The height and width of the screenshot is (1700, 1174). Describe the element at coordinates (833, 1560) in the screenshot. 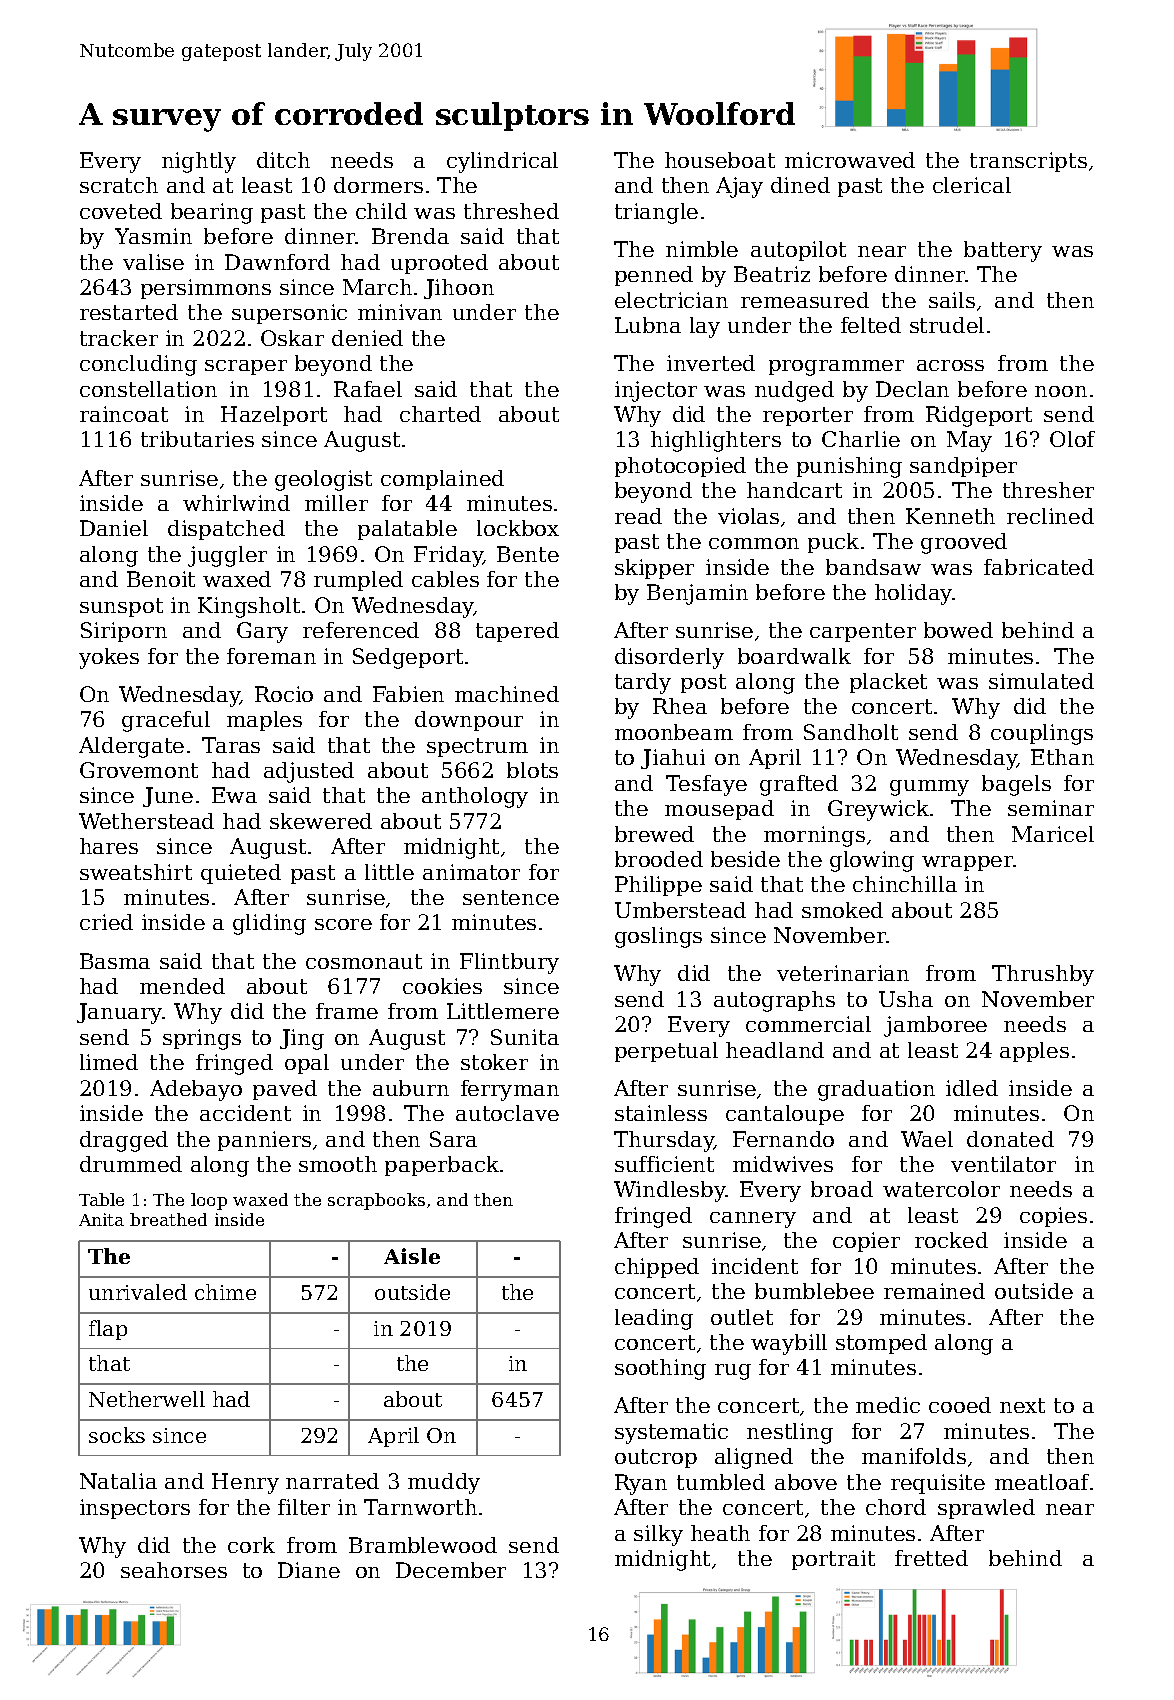

I see `portrait` at that location.
